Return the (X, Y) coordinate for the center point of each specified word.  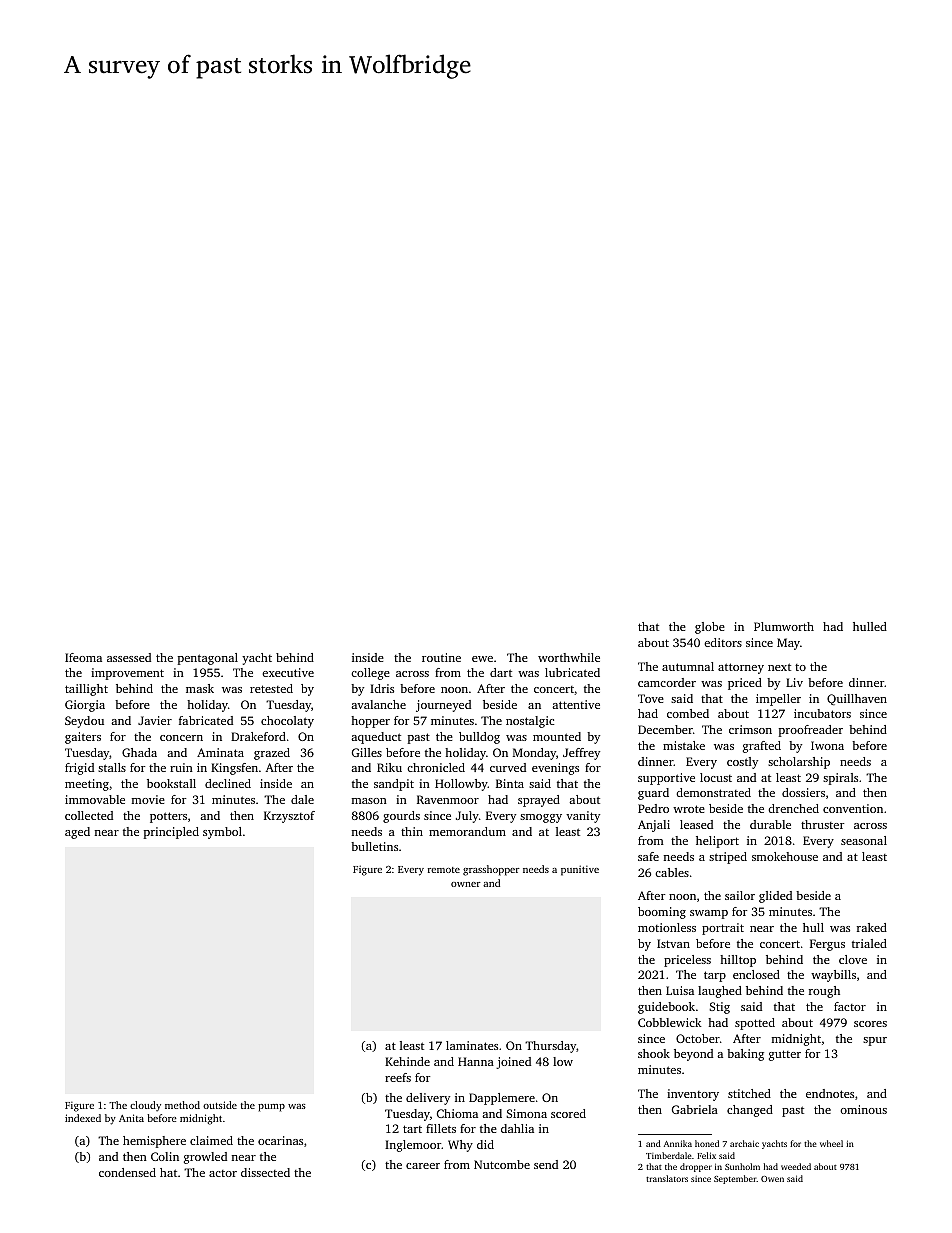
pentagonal (208, 659)
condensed (127, 1172)
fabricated (206, 720)
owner (466, 884)
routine (441, 657)
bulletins (374, 846)
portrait (723, 929)
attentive (576, 704)
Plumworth (784, 626)
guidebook (666, 1008)
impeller (778, 700)
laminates (472, 1045)
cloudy (145, 1106)
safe (648, 856)
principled (171, 833)
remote (444, 870)
